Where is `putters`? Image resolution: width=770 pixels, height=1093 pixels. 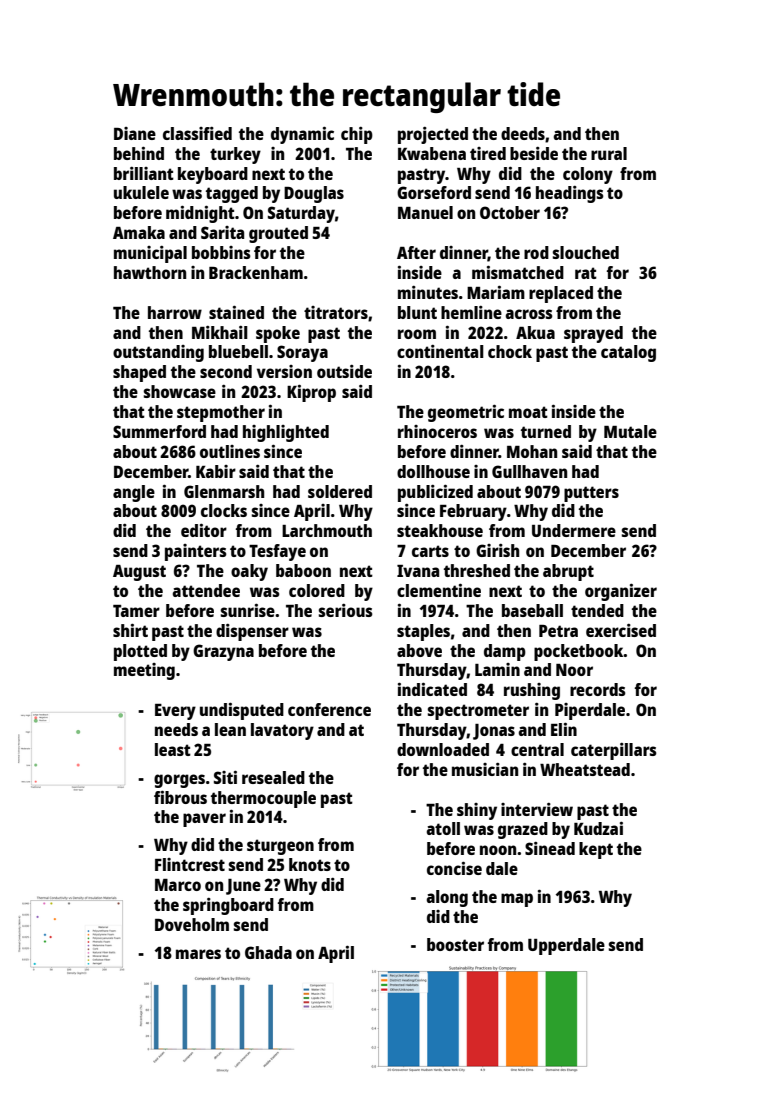 putters is located at coordinates (591, 494).
